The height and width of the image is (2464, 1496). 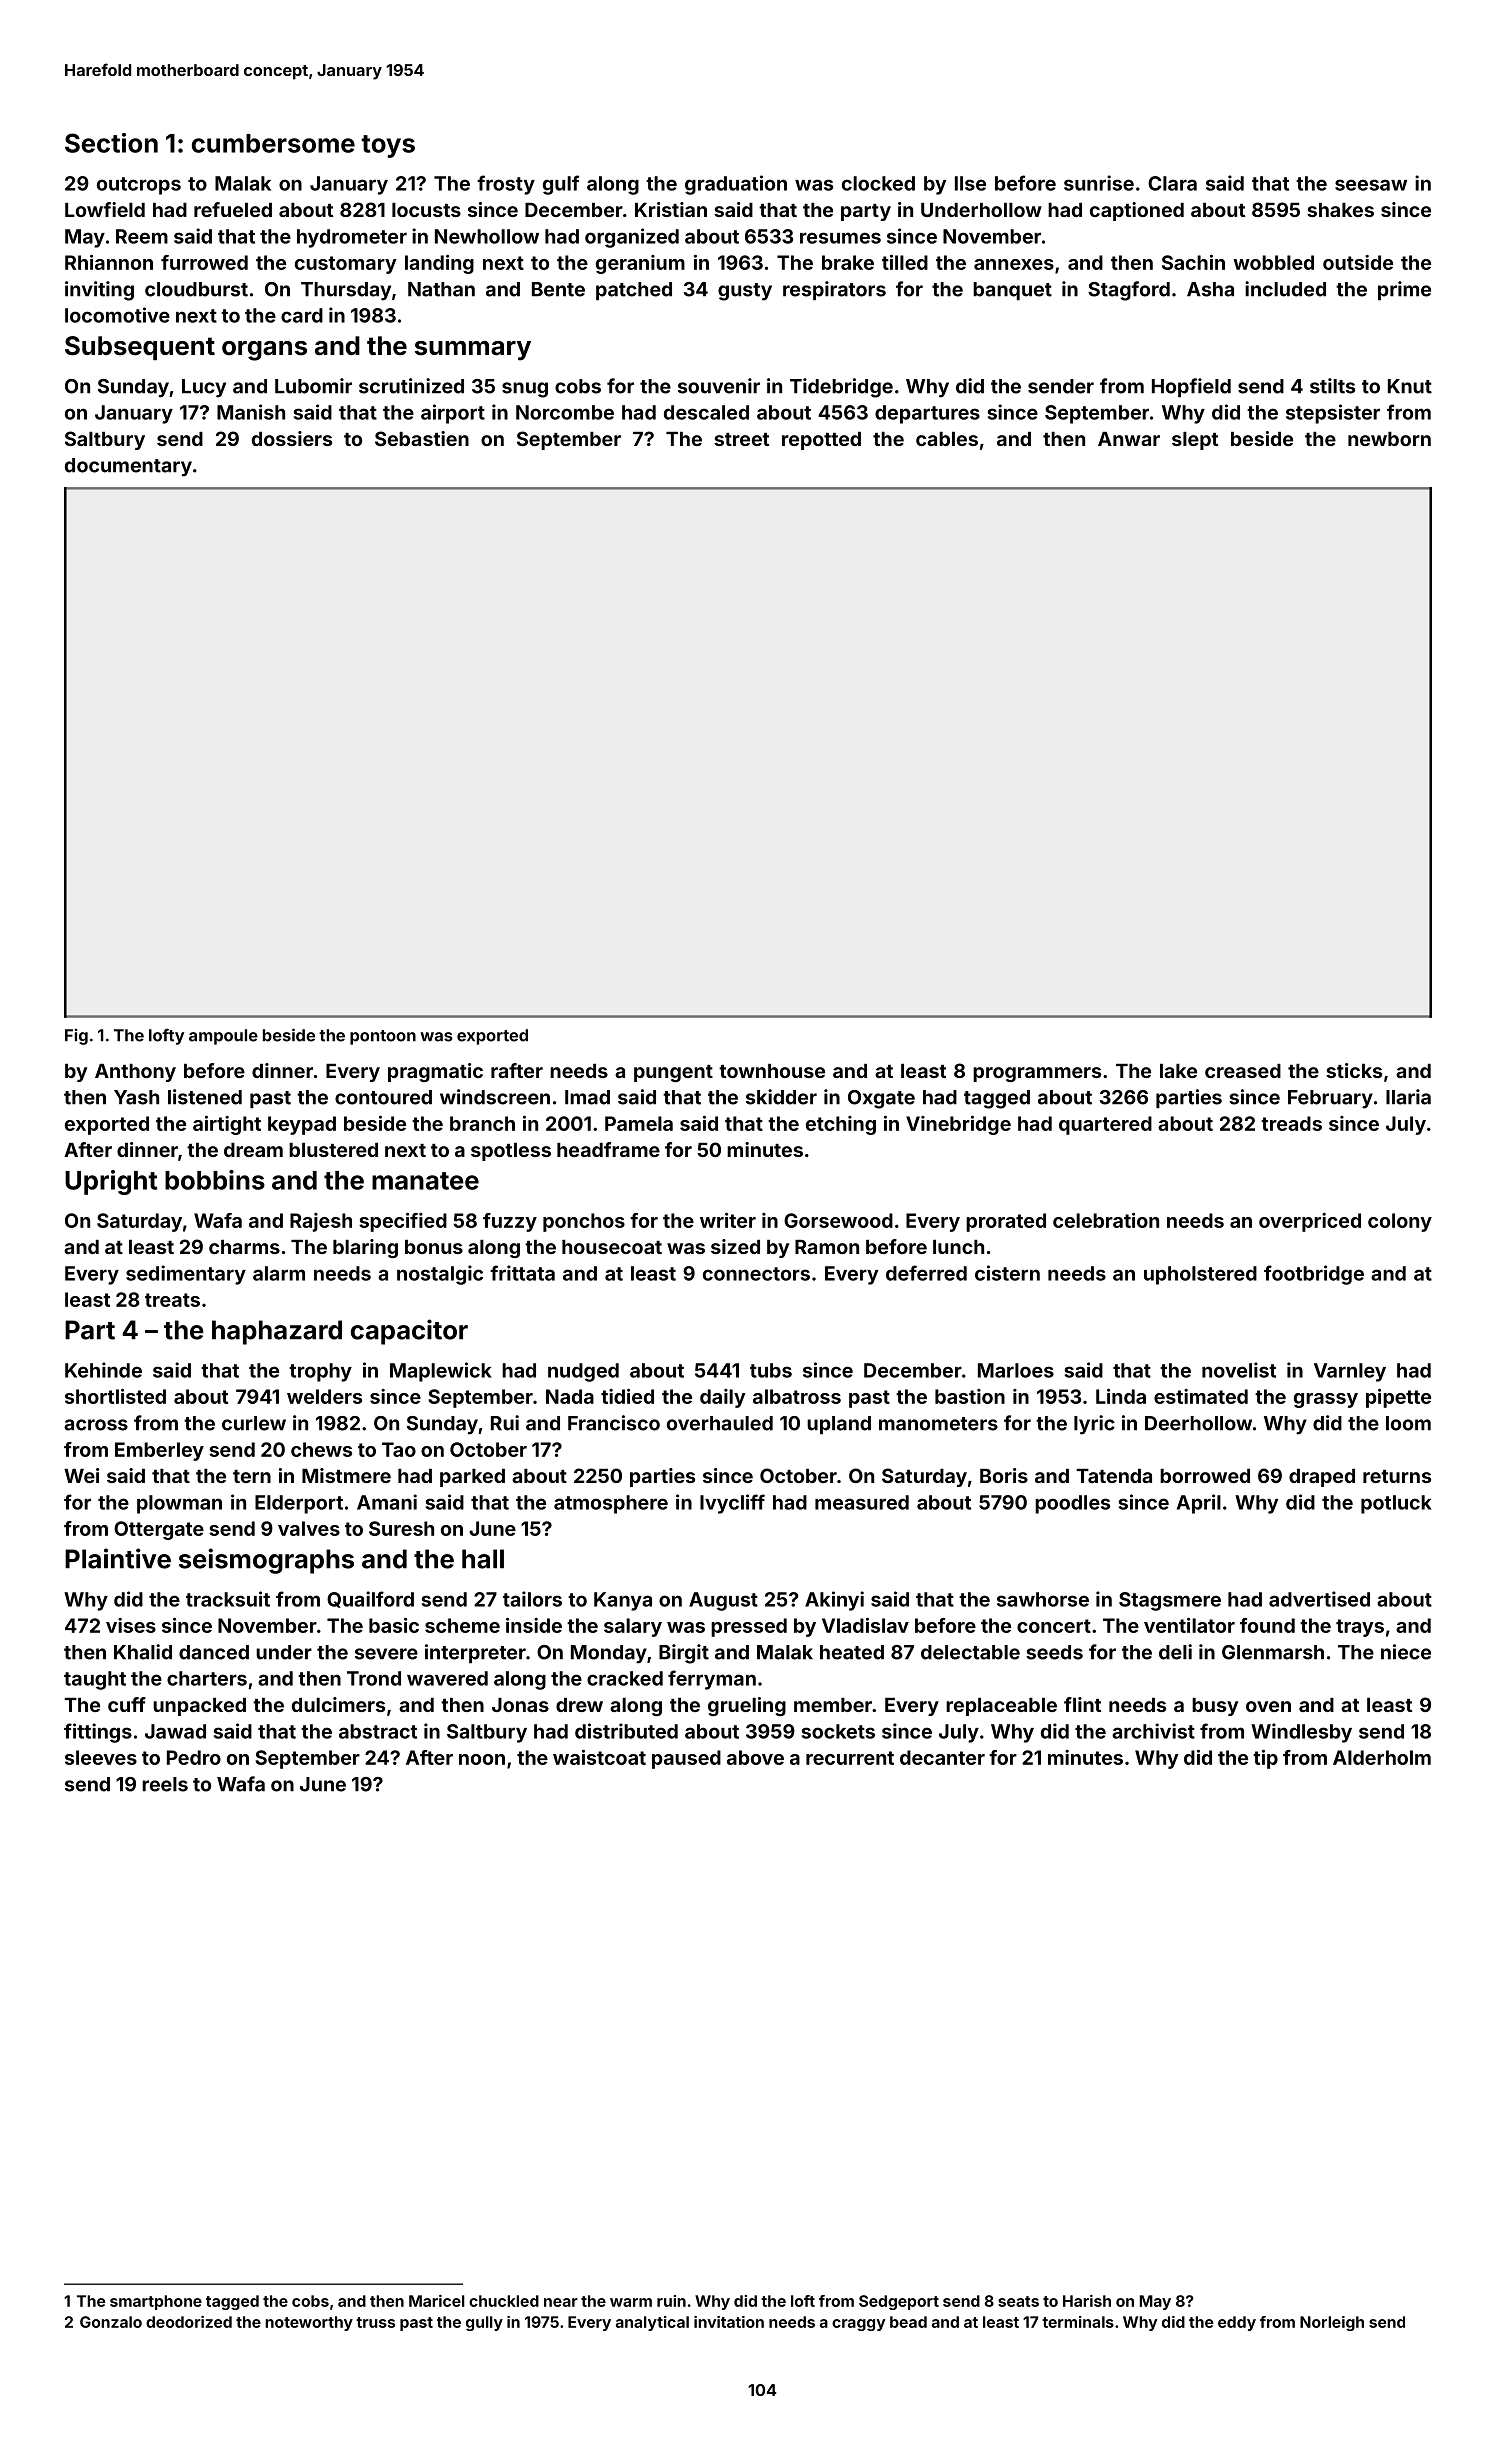 What do you see at coordinates (1129, 439) in the image?
I see `Anwar` at bounding box center [1129, 439].
